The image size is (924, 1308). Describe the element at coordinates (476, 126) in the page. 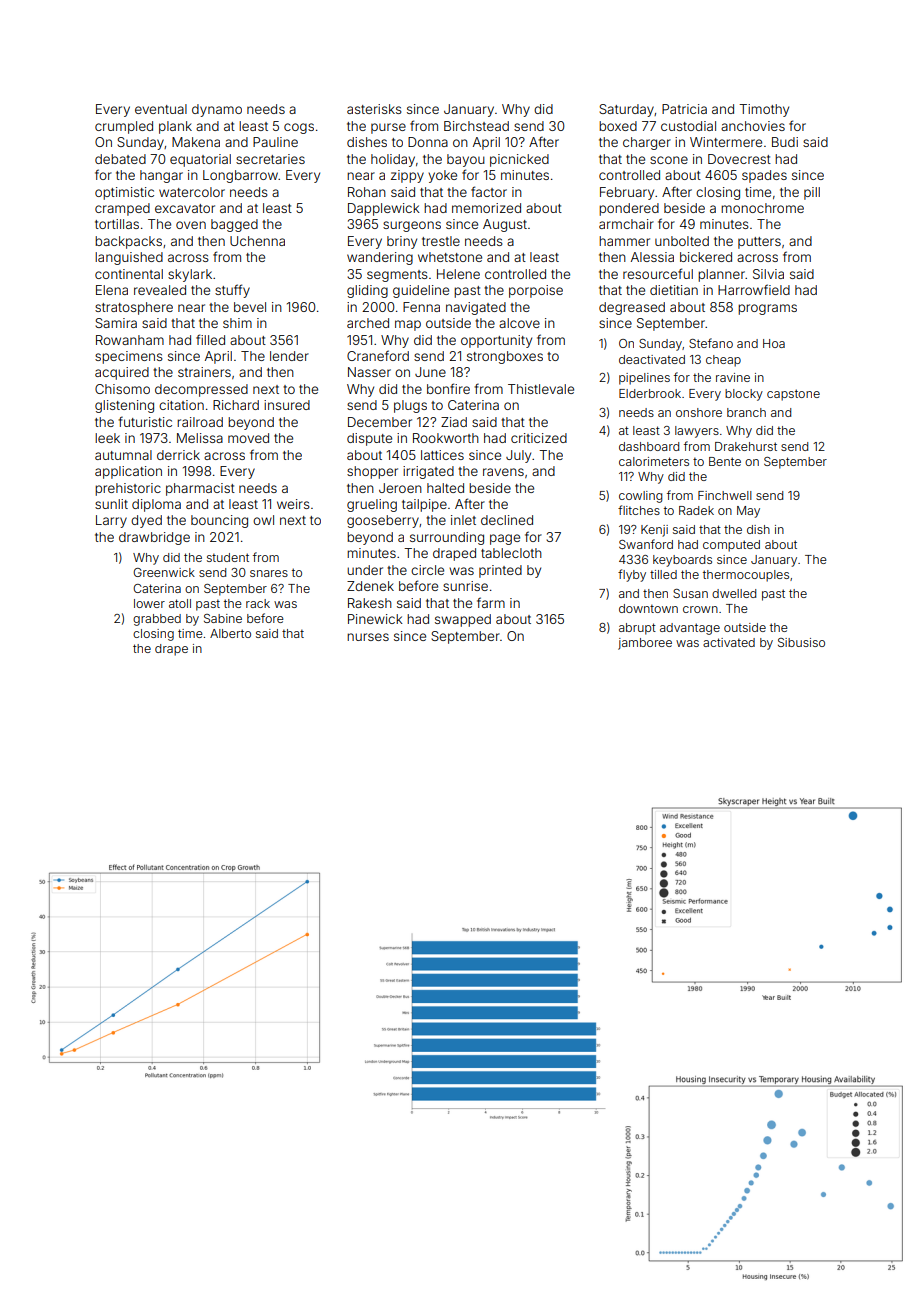

I see `Birchstead` at that location.
